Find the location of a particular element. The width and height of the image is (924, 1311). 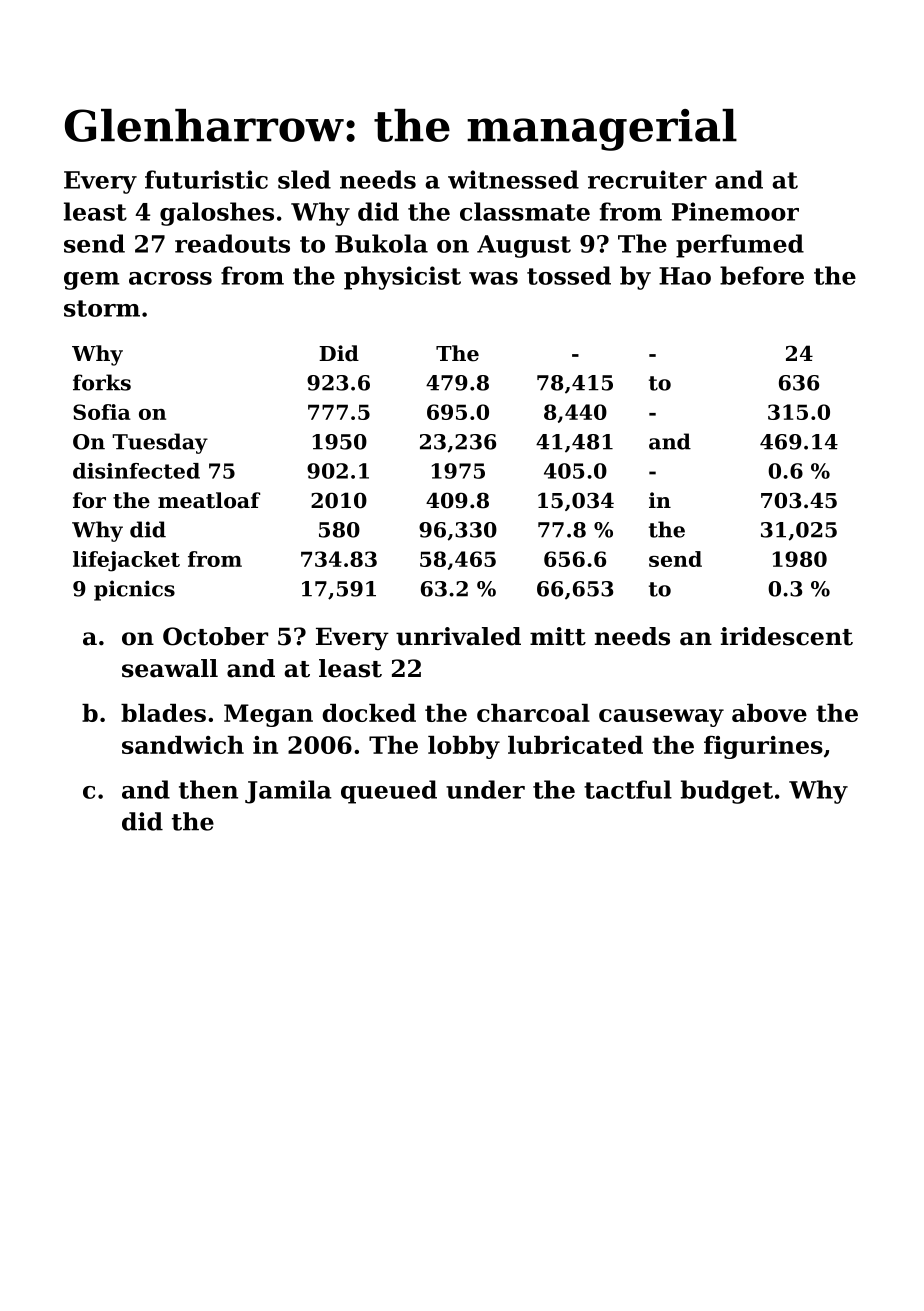

figurines is located at coordinates (763, 747).
